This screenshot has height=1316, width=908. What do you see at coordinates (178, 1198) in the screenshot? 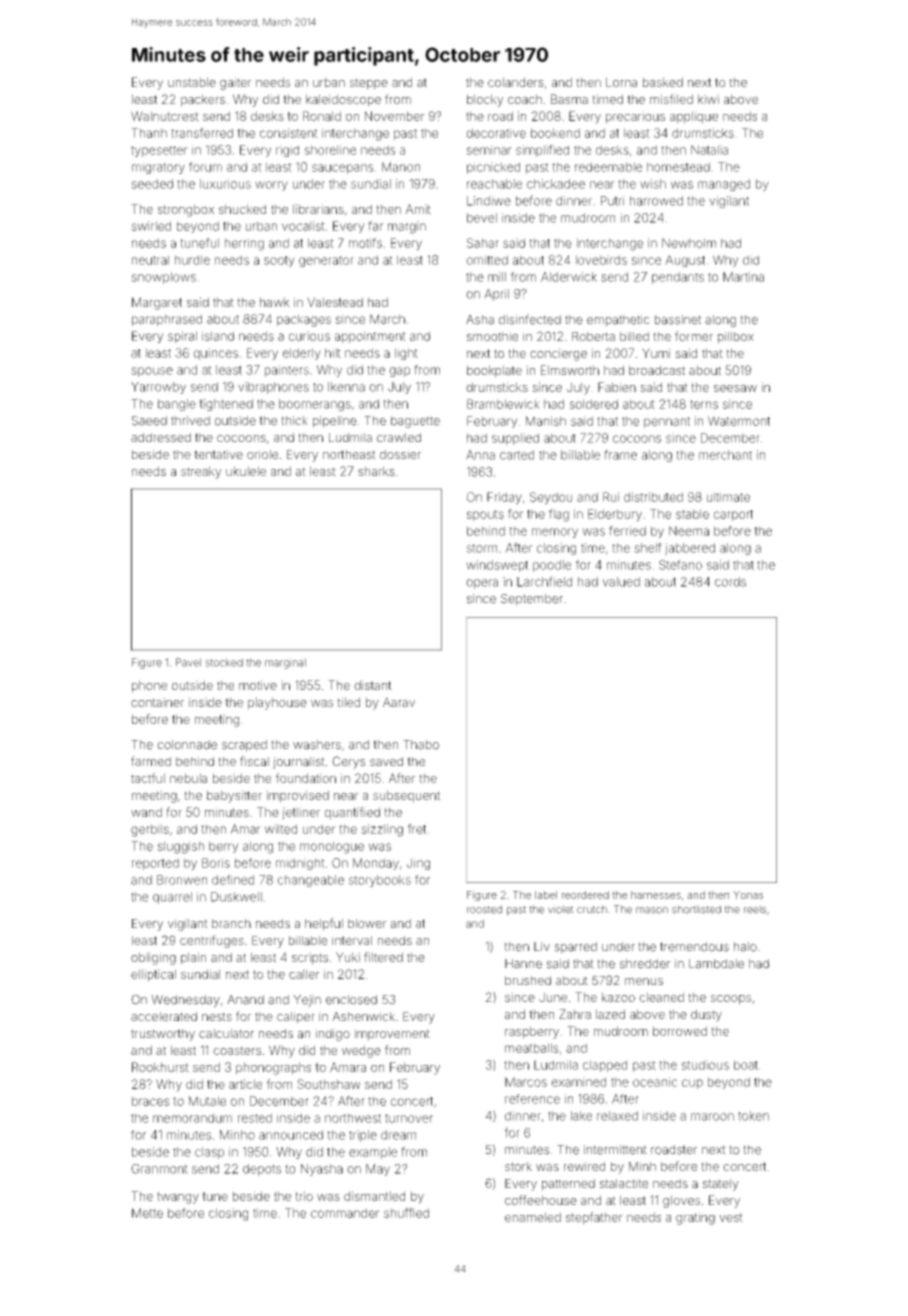
I see `twangy` at bounding box center [178, 1198].
